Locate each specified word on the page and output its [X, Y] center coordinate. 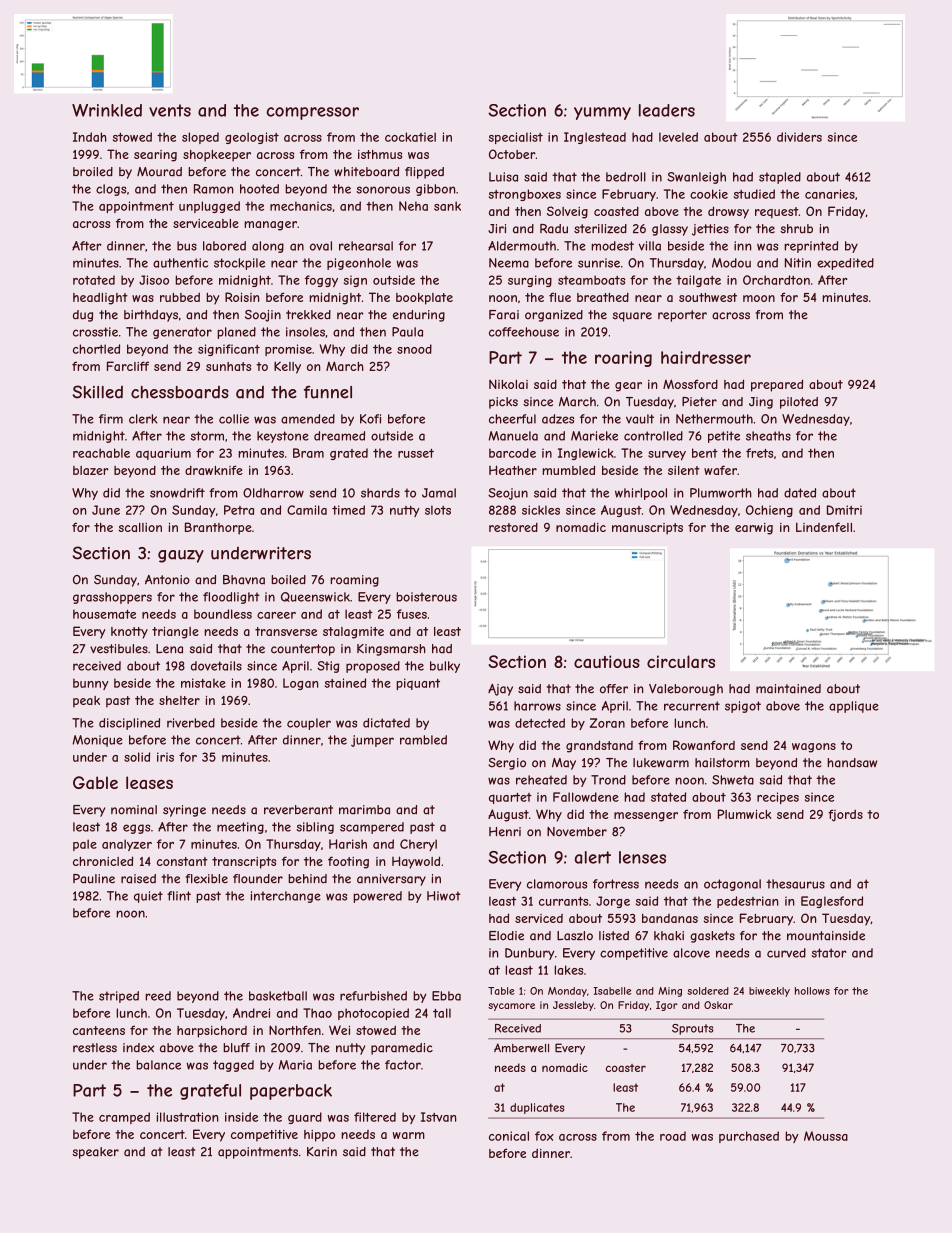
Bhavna [244, 580]
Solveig [567, 212]
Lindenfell [824, 527]
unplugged [209, 207]
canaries [830, 194]
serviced [539, 918]
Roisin [242, 297]
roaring [623, 359]
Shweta [733, 780]
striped [119, 997]
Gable [95, 782]
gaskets [712, 937]
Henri [505, 832]
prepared [777, 385]
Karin [322, 1152]
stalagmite [353, 633]
